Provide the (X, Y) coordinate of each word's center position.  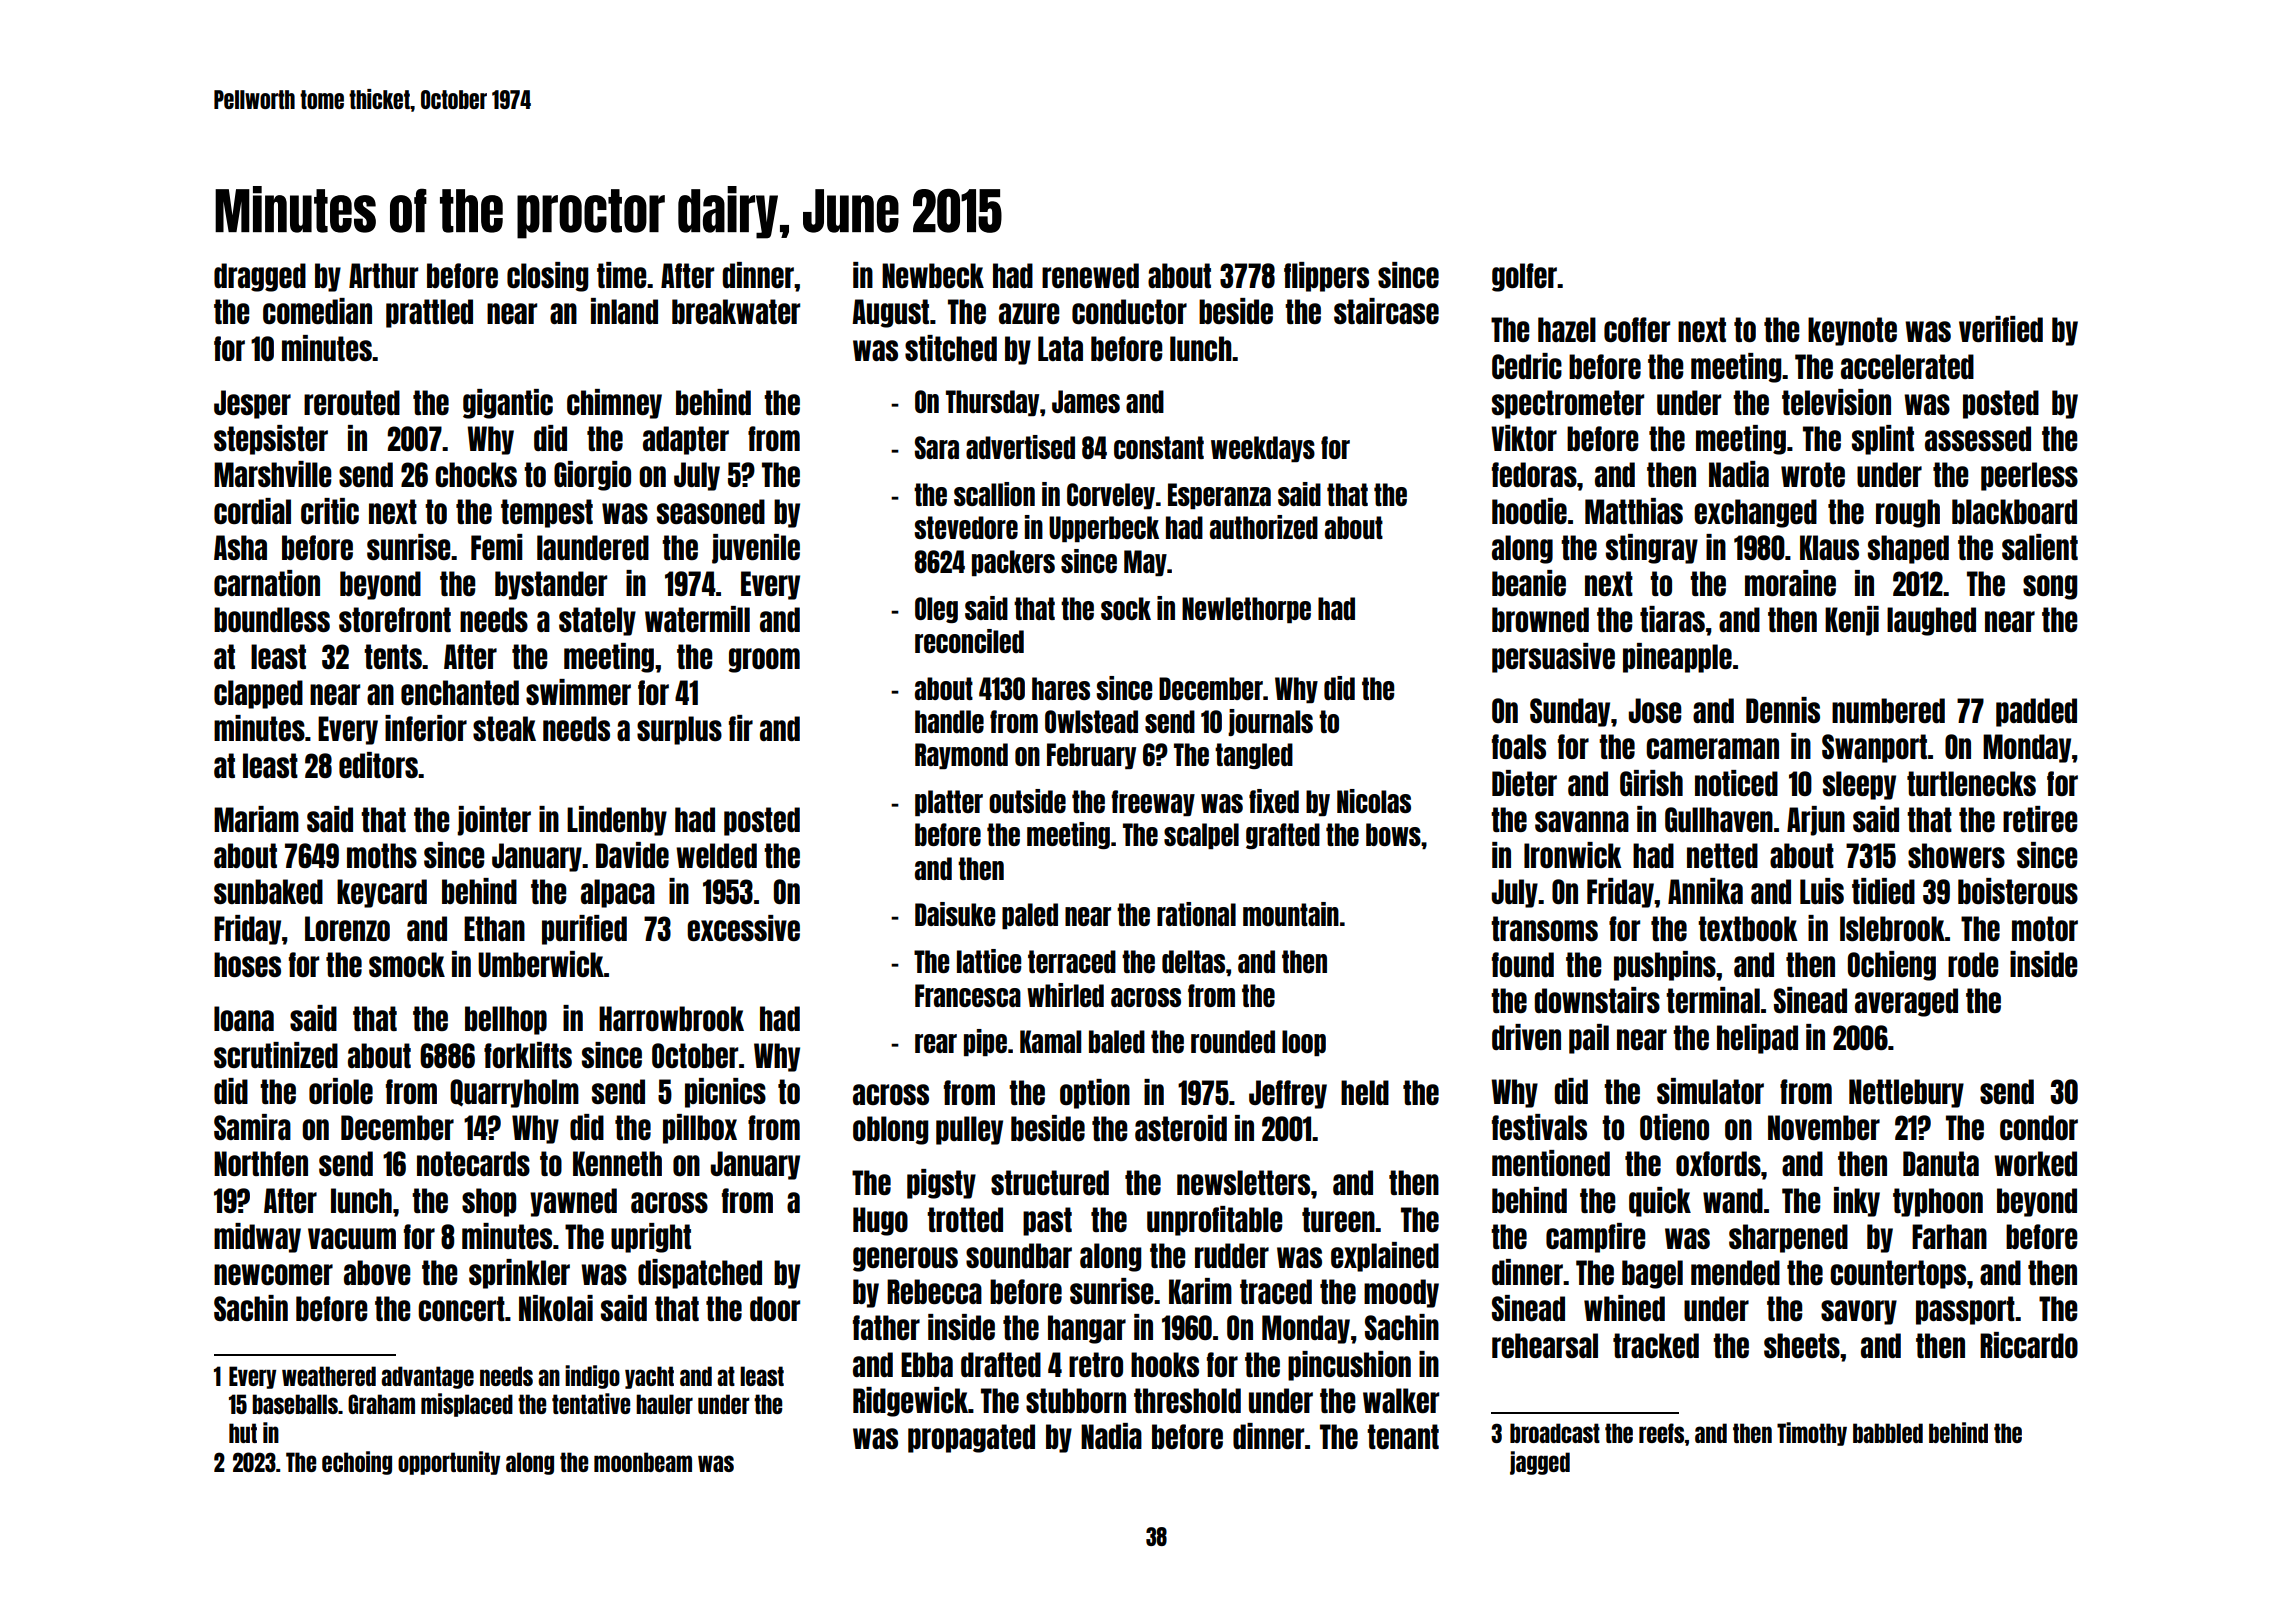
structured (1050, 1182)
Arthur (383, 275)
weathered (329, 1376)
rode (1973, 964)
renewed (1090, 275)
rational (1196, 914)
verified (2001, 329)
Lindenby (617, 821)
